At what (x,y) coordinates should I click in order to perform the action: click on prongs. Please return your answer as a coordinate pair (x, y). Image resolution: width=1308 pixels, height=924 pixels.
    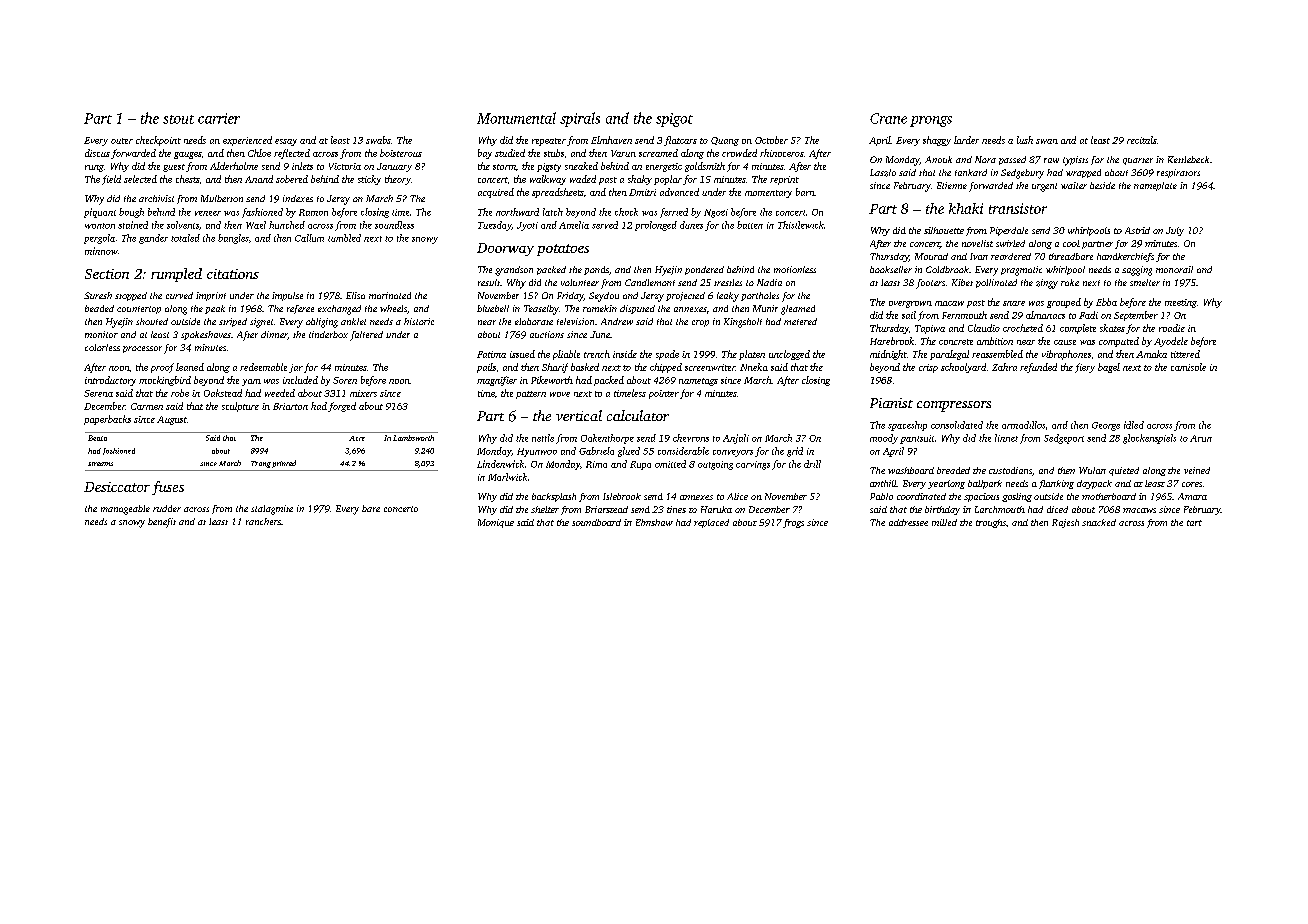
    Looking at the image, I should click on (931, 121).
